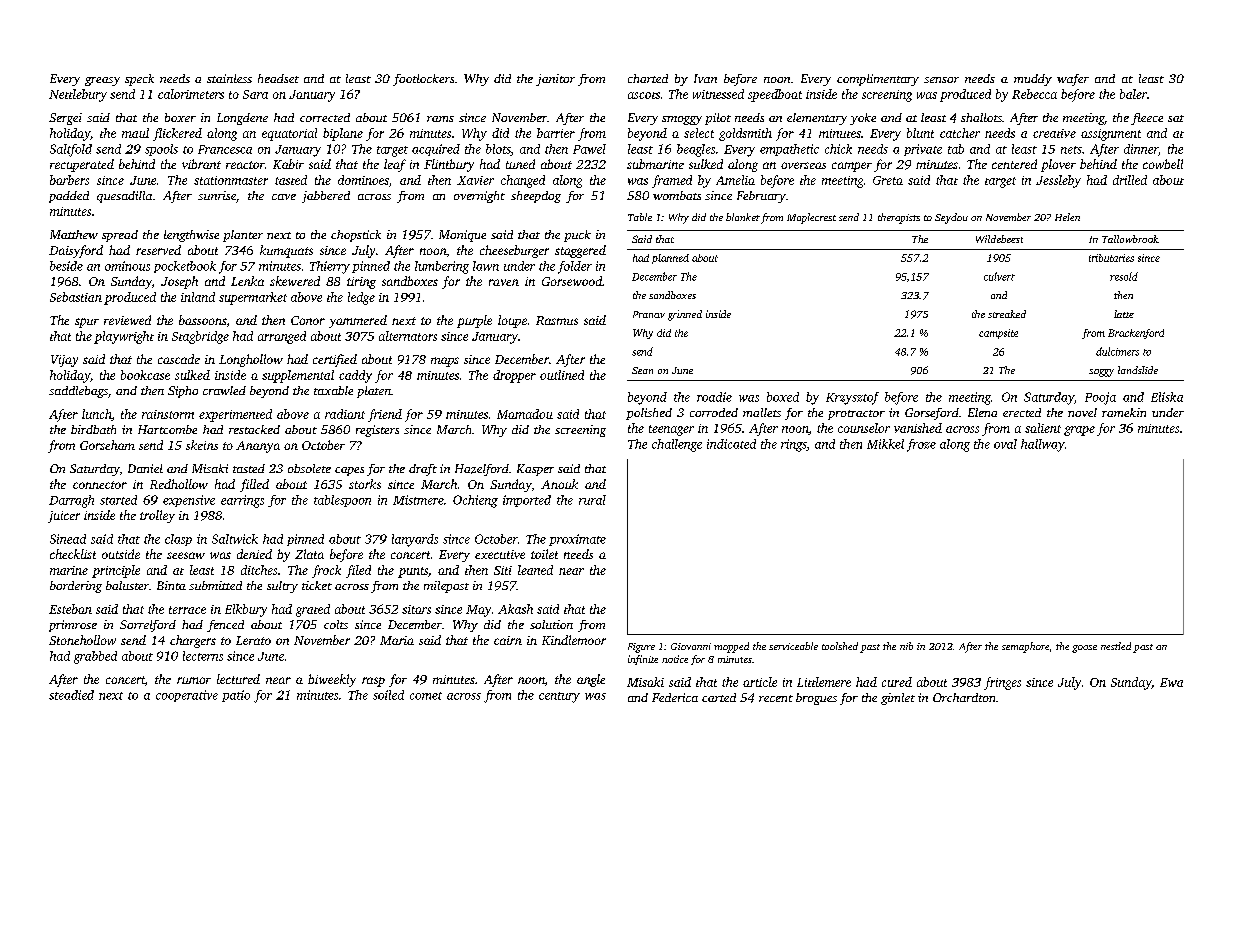 Image resolution: width=1233 pixels, height=952 pixels. Describe the element at coordinates (1033, 80) in the screenshot. I see `muddy` at that location.
